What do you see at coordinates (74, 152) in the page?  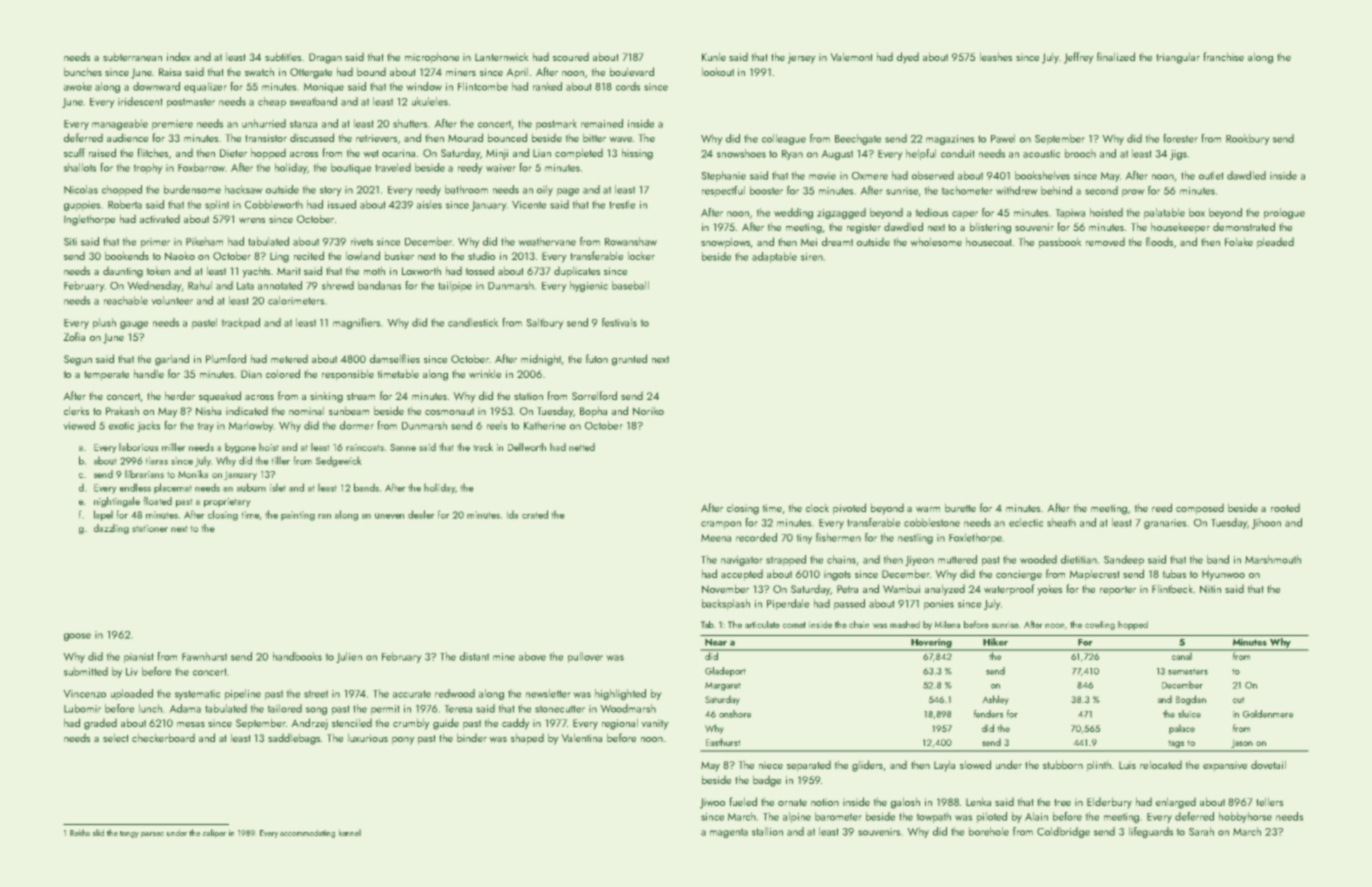 I see `scuff` at bounding box center [74, 152].
